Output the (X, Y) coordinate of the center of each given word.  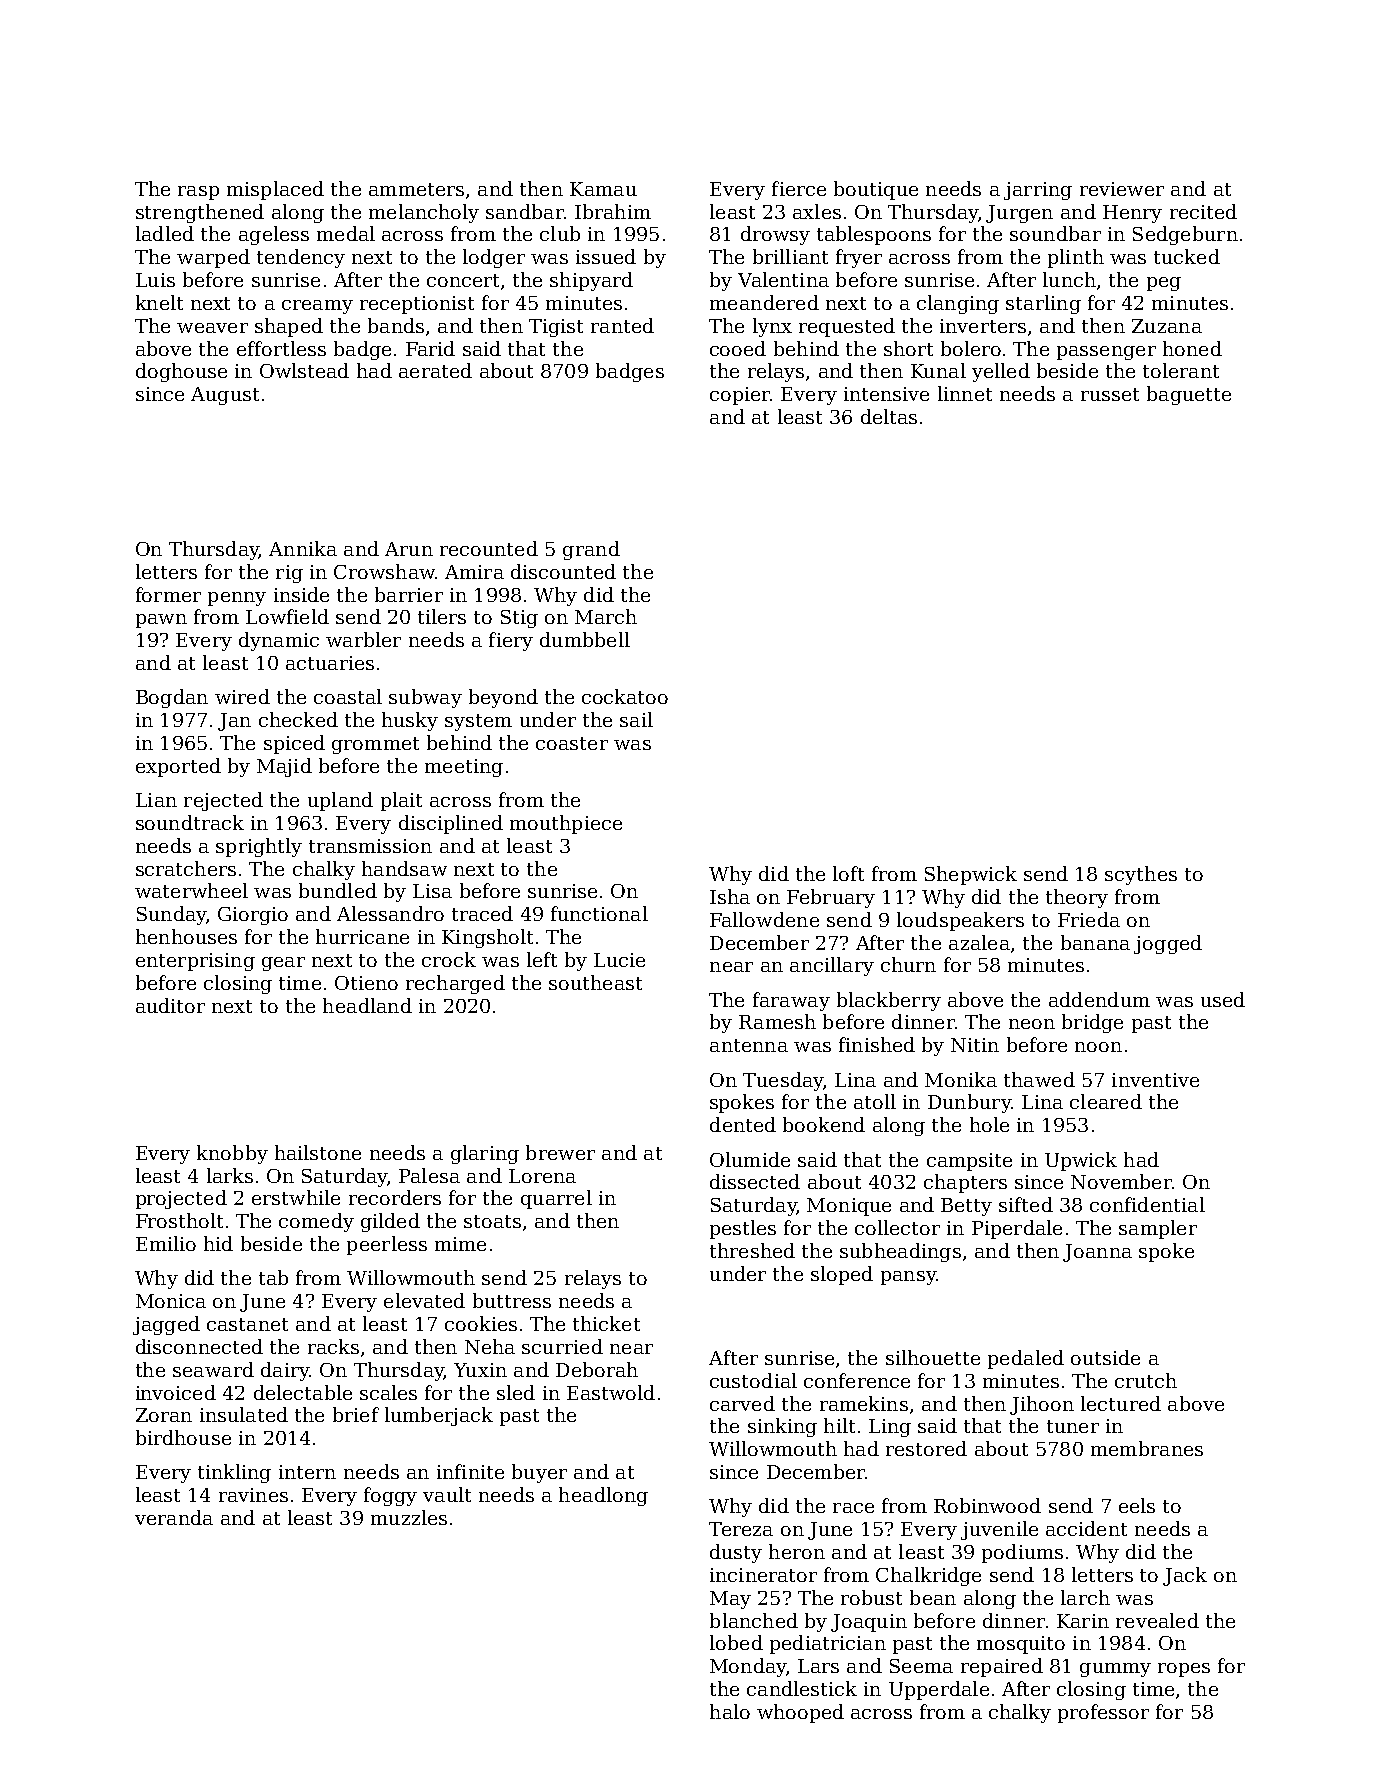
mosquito (1021, 1645)
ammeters (416, 189)
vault (447, 1494)
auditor (170, 1005)
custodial (753, 1380)
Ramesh (777, 1021)
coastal (348, 696)
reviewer (1122, 189)
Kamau (603, 189)
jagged (166, 1325)
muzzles (409, 1517)
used (1223, 999)
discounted (563, 571)
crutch (1146, 1380)
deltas (889, 416)
